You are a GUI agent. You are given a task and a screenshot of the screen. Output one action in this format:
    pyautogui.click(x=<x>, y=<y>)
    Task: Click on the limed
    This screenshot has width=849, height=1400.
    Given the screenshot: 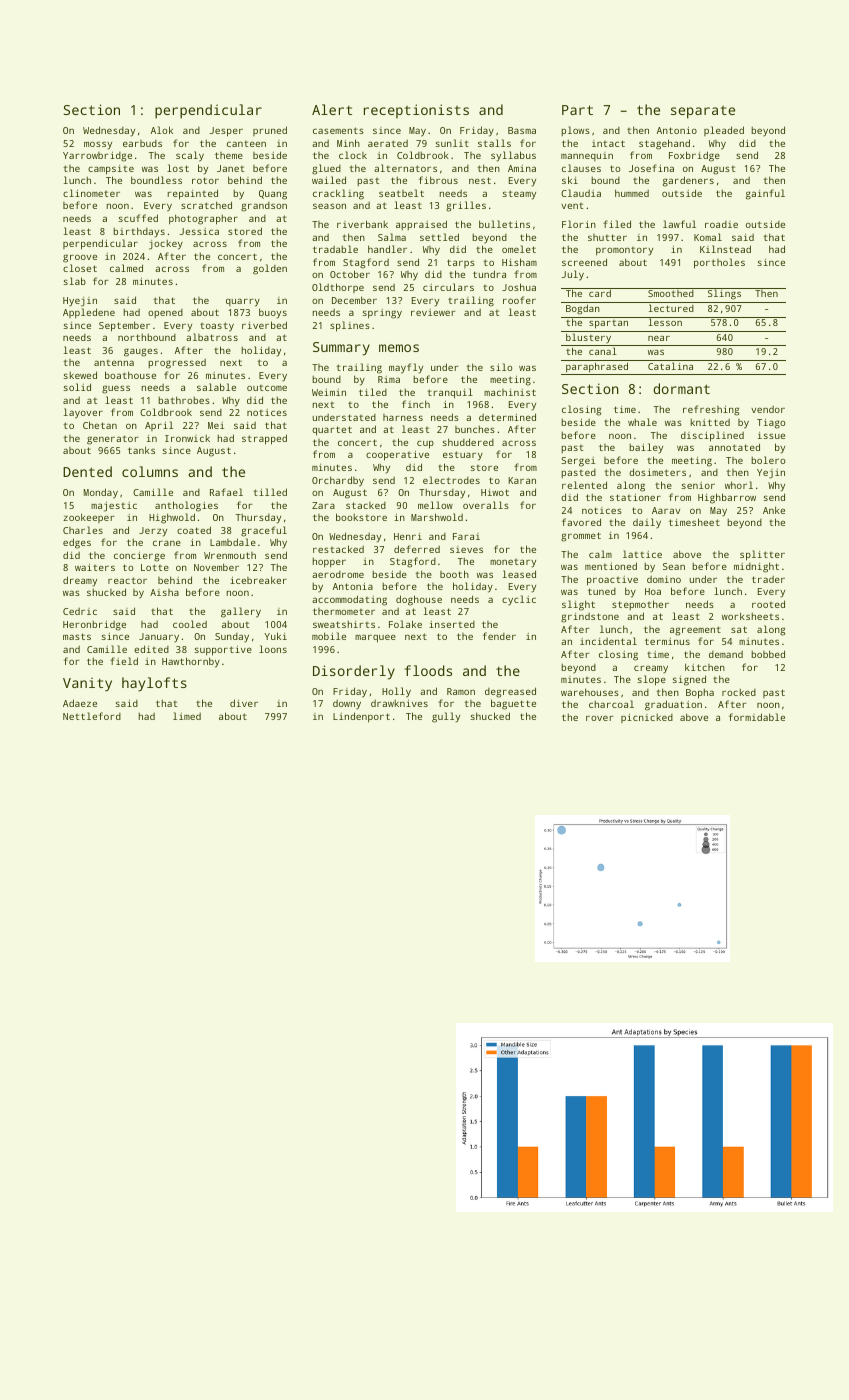 What is the action you would take?
    pyautogui.click(x=187, y=716)
